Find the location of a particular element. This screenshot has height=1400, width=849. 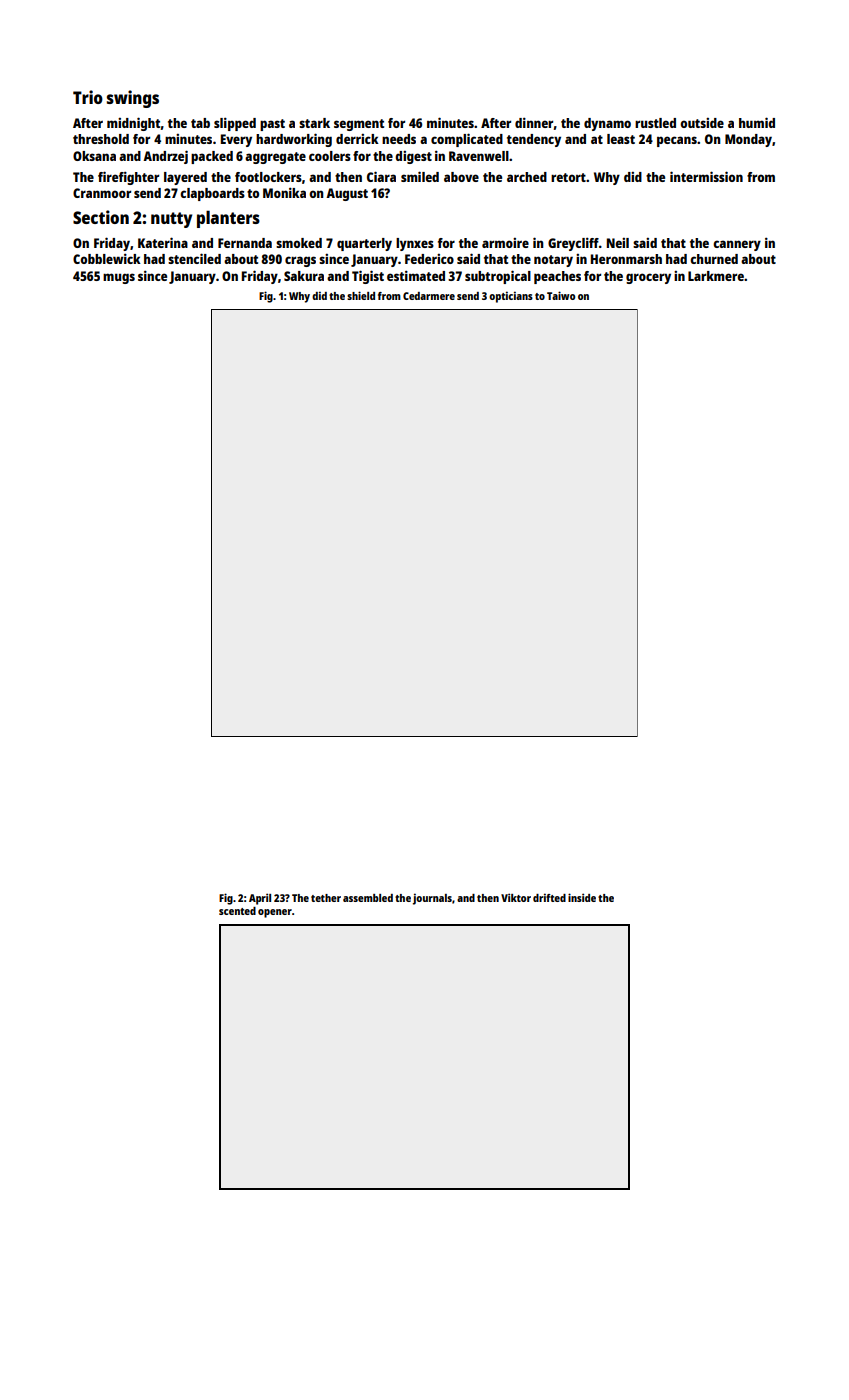

April is located at coordinates (260, 899).
